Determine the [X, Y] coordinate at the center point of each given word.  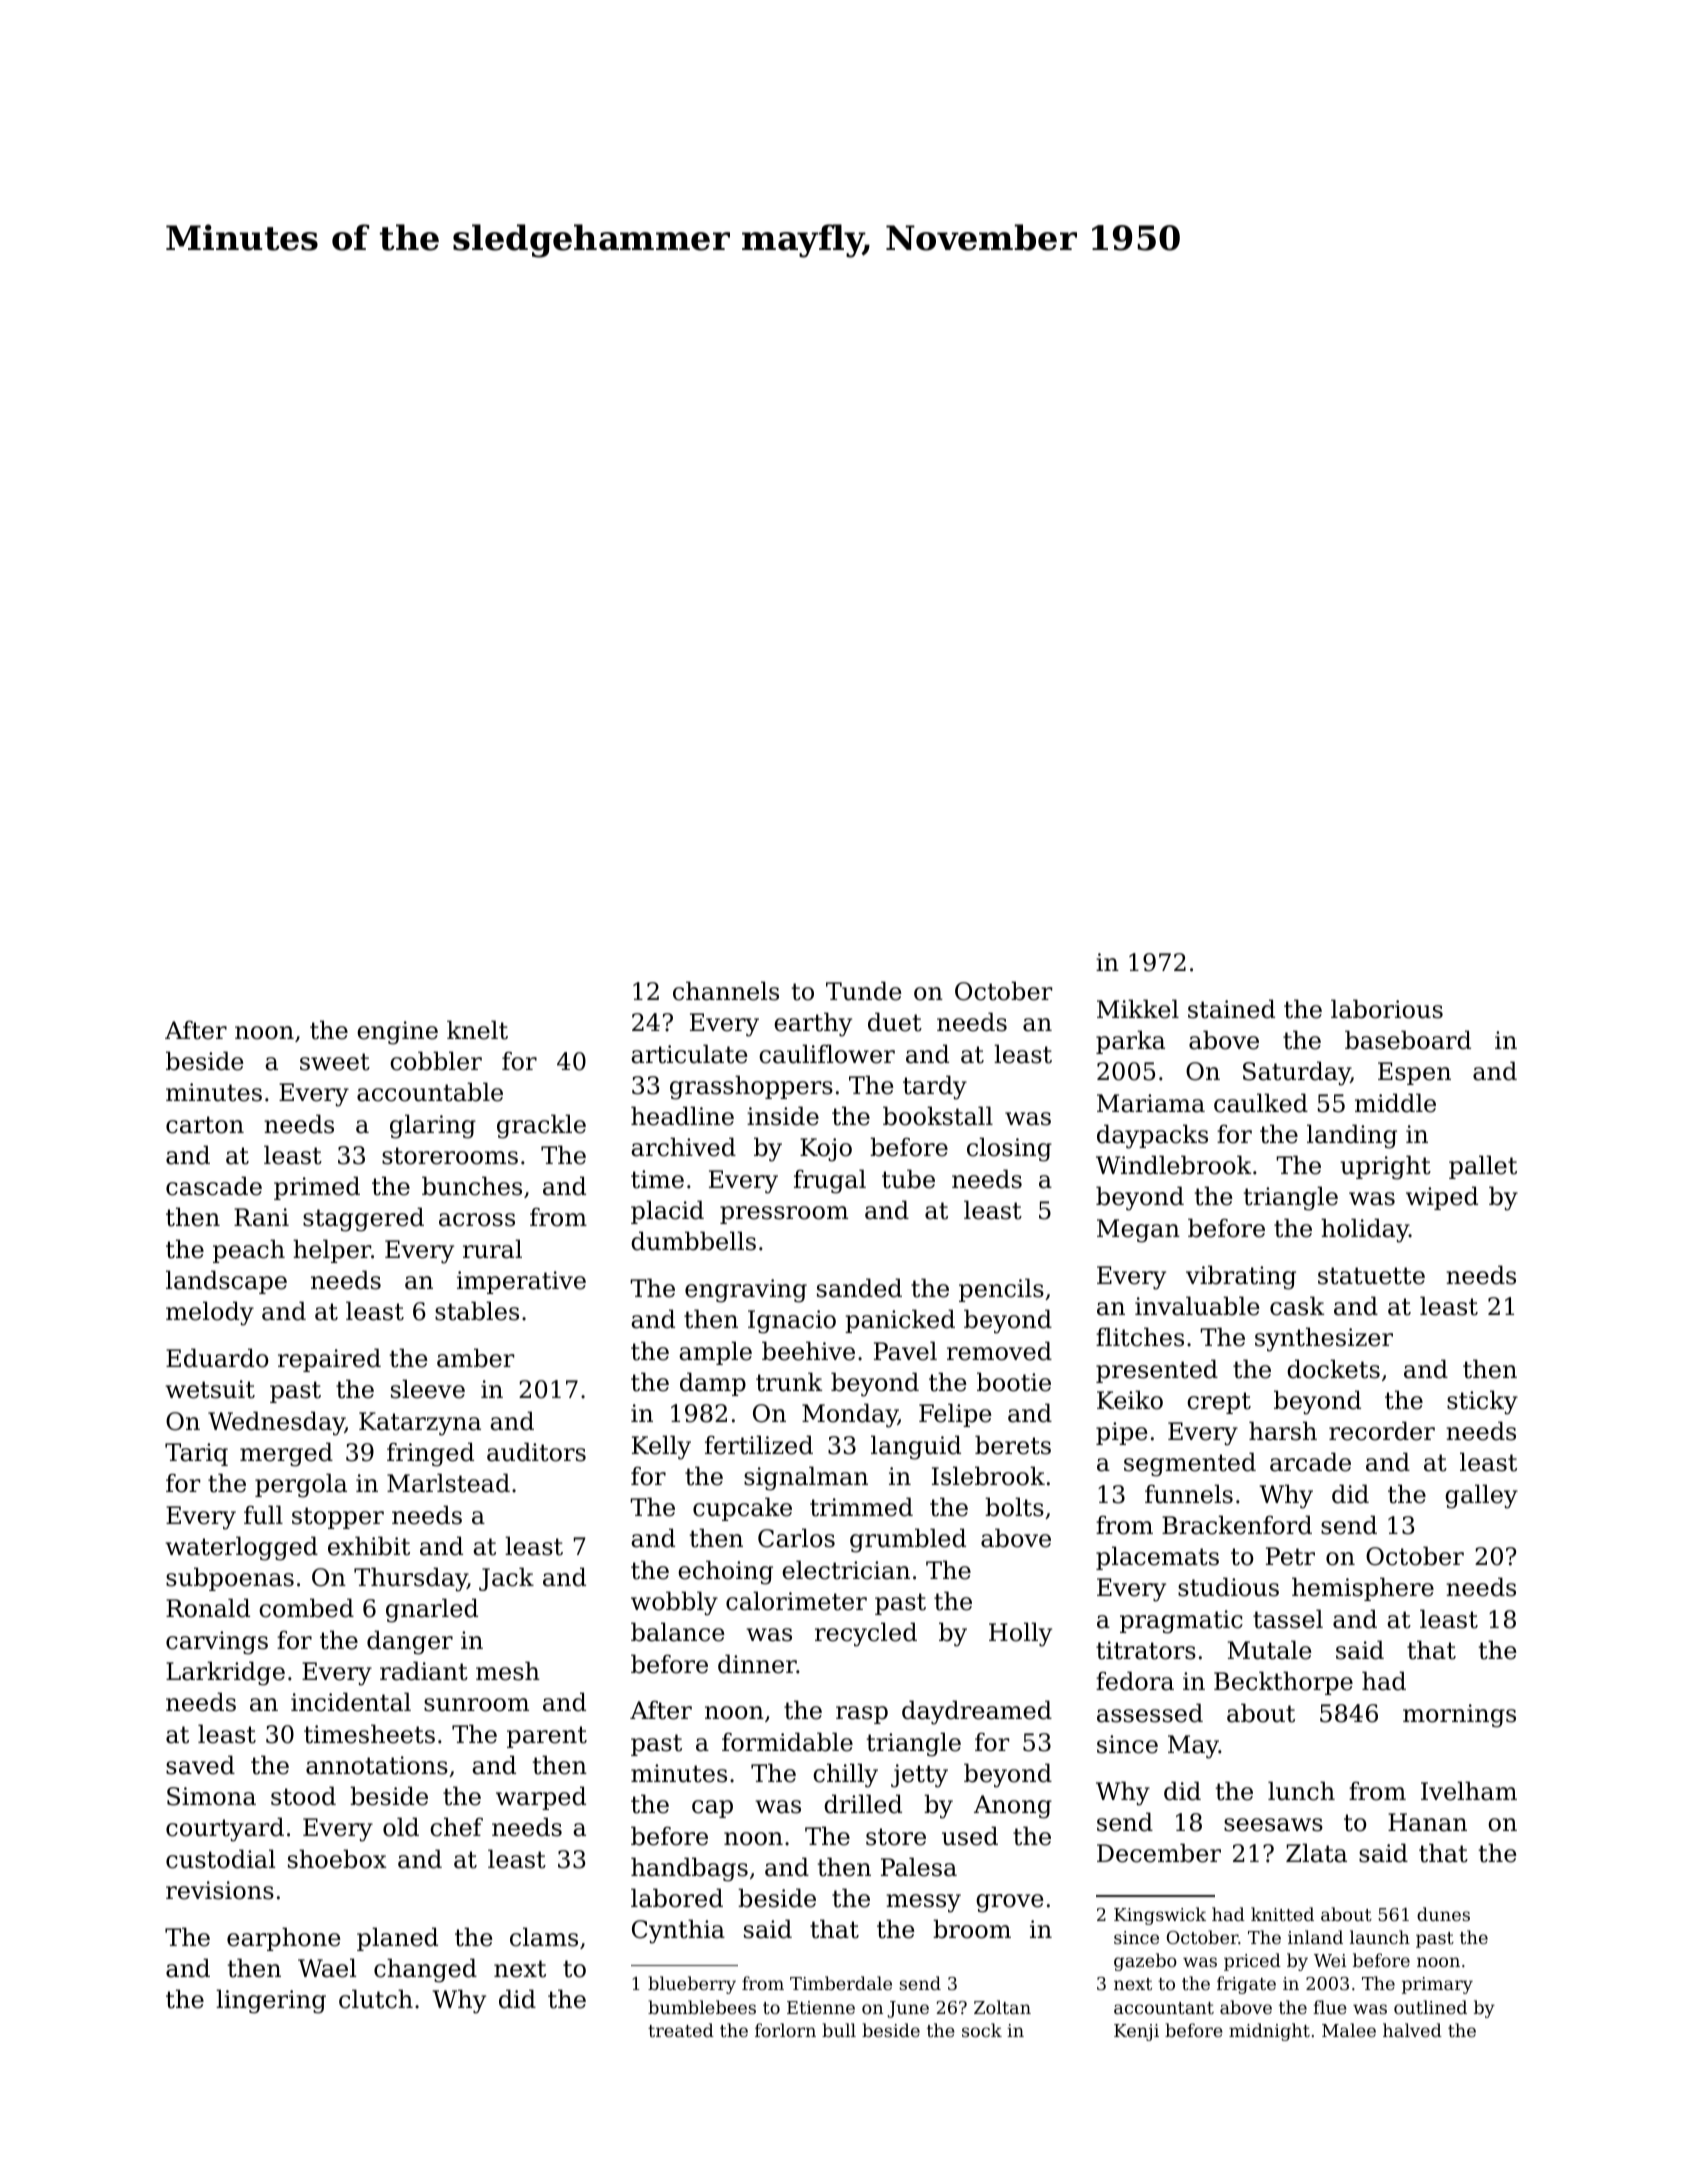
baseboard [1408, 1040]
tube [908, 1179]
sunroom [476, 1705]
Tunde [864, 991]
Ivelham [1469, 1791]
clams [544, 1937]
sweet [335, 1062]
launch [1380, 1937]
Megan [1138, 1231]
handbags [689, 1869]
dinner [757, 1664]
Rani [261, 1217]
